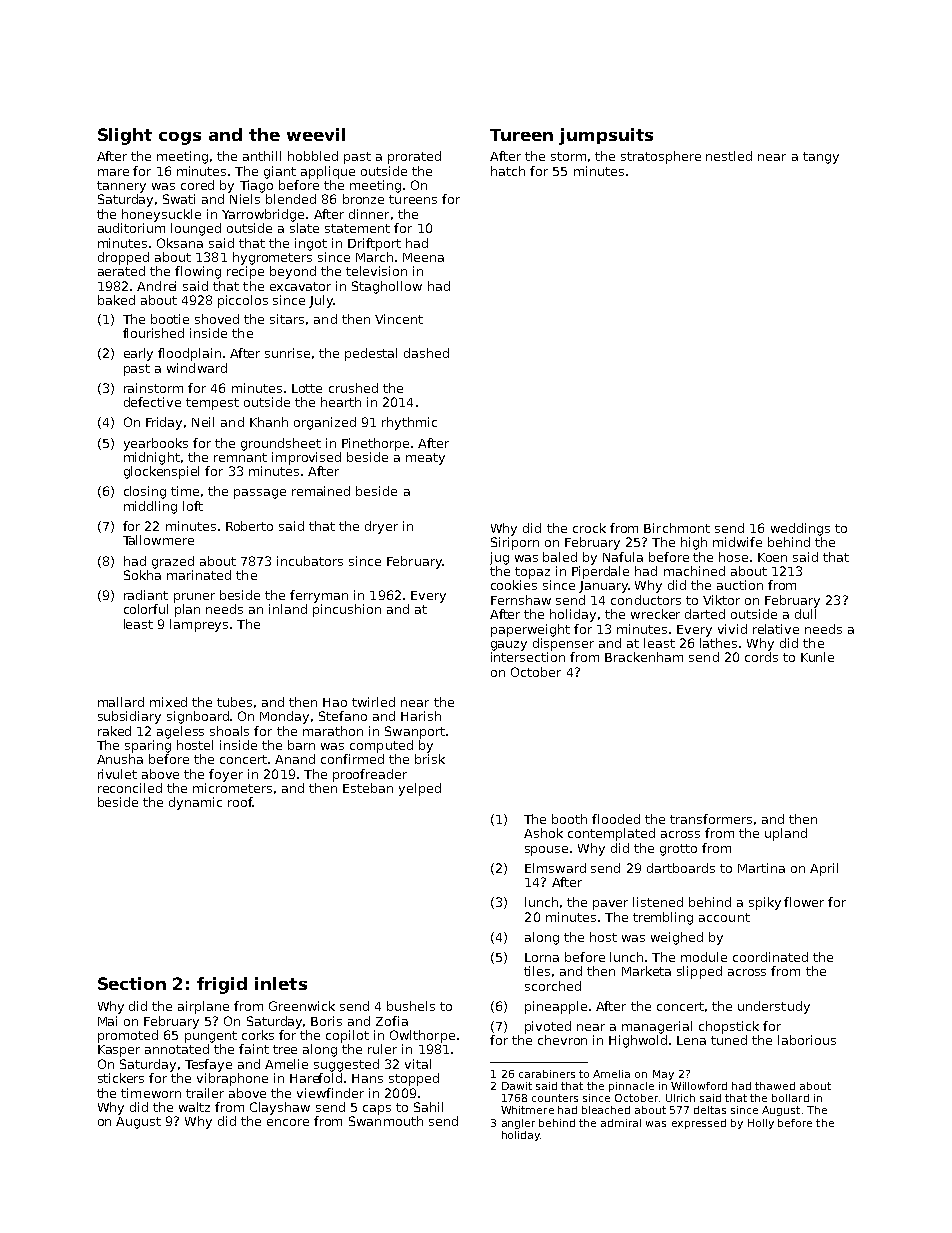 The image size is (952, 1233). What do you see at coordinates (295, 759) in the page?
I see `Anand` at bounding box center [295, 759].
